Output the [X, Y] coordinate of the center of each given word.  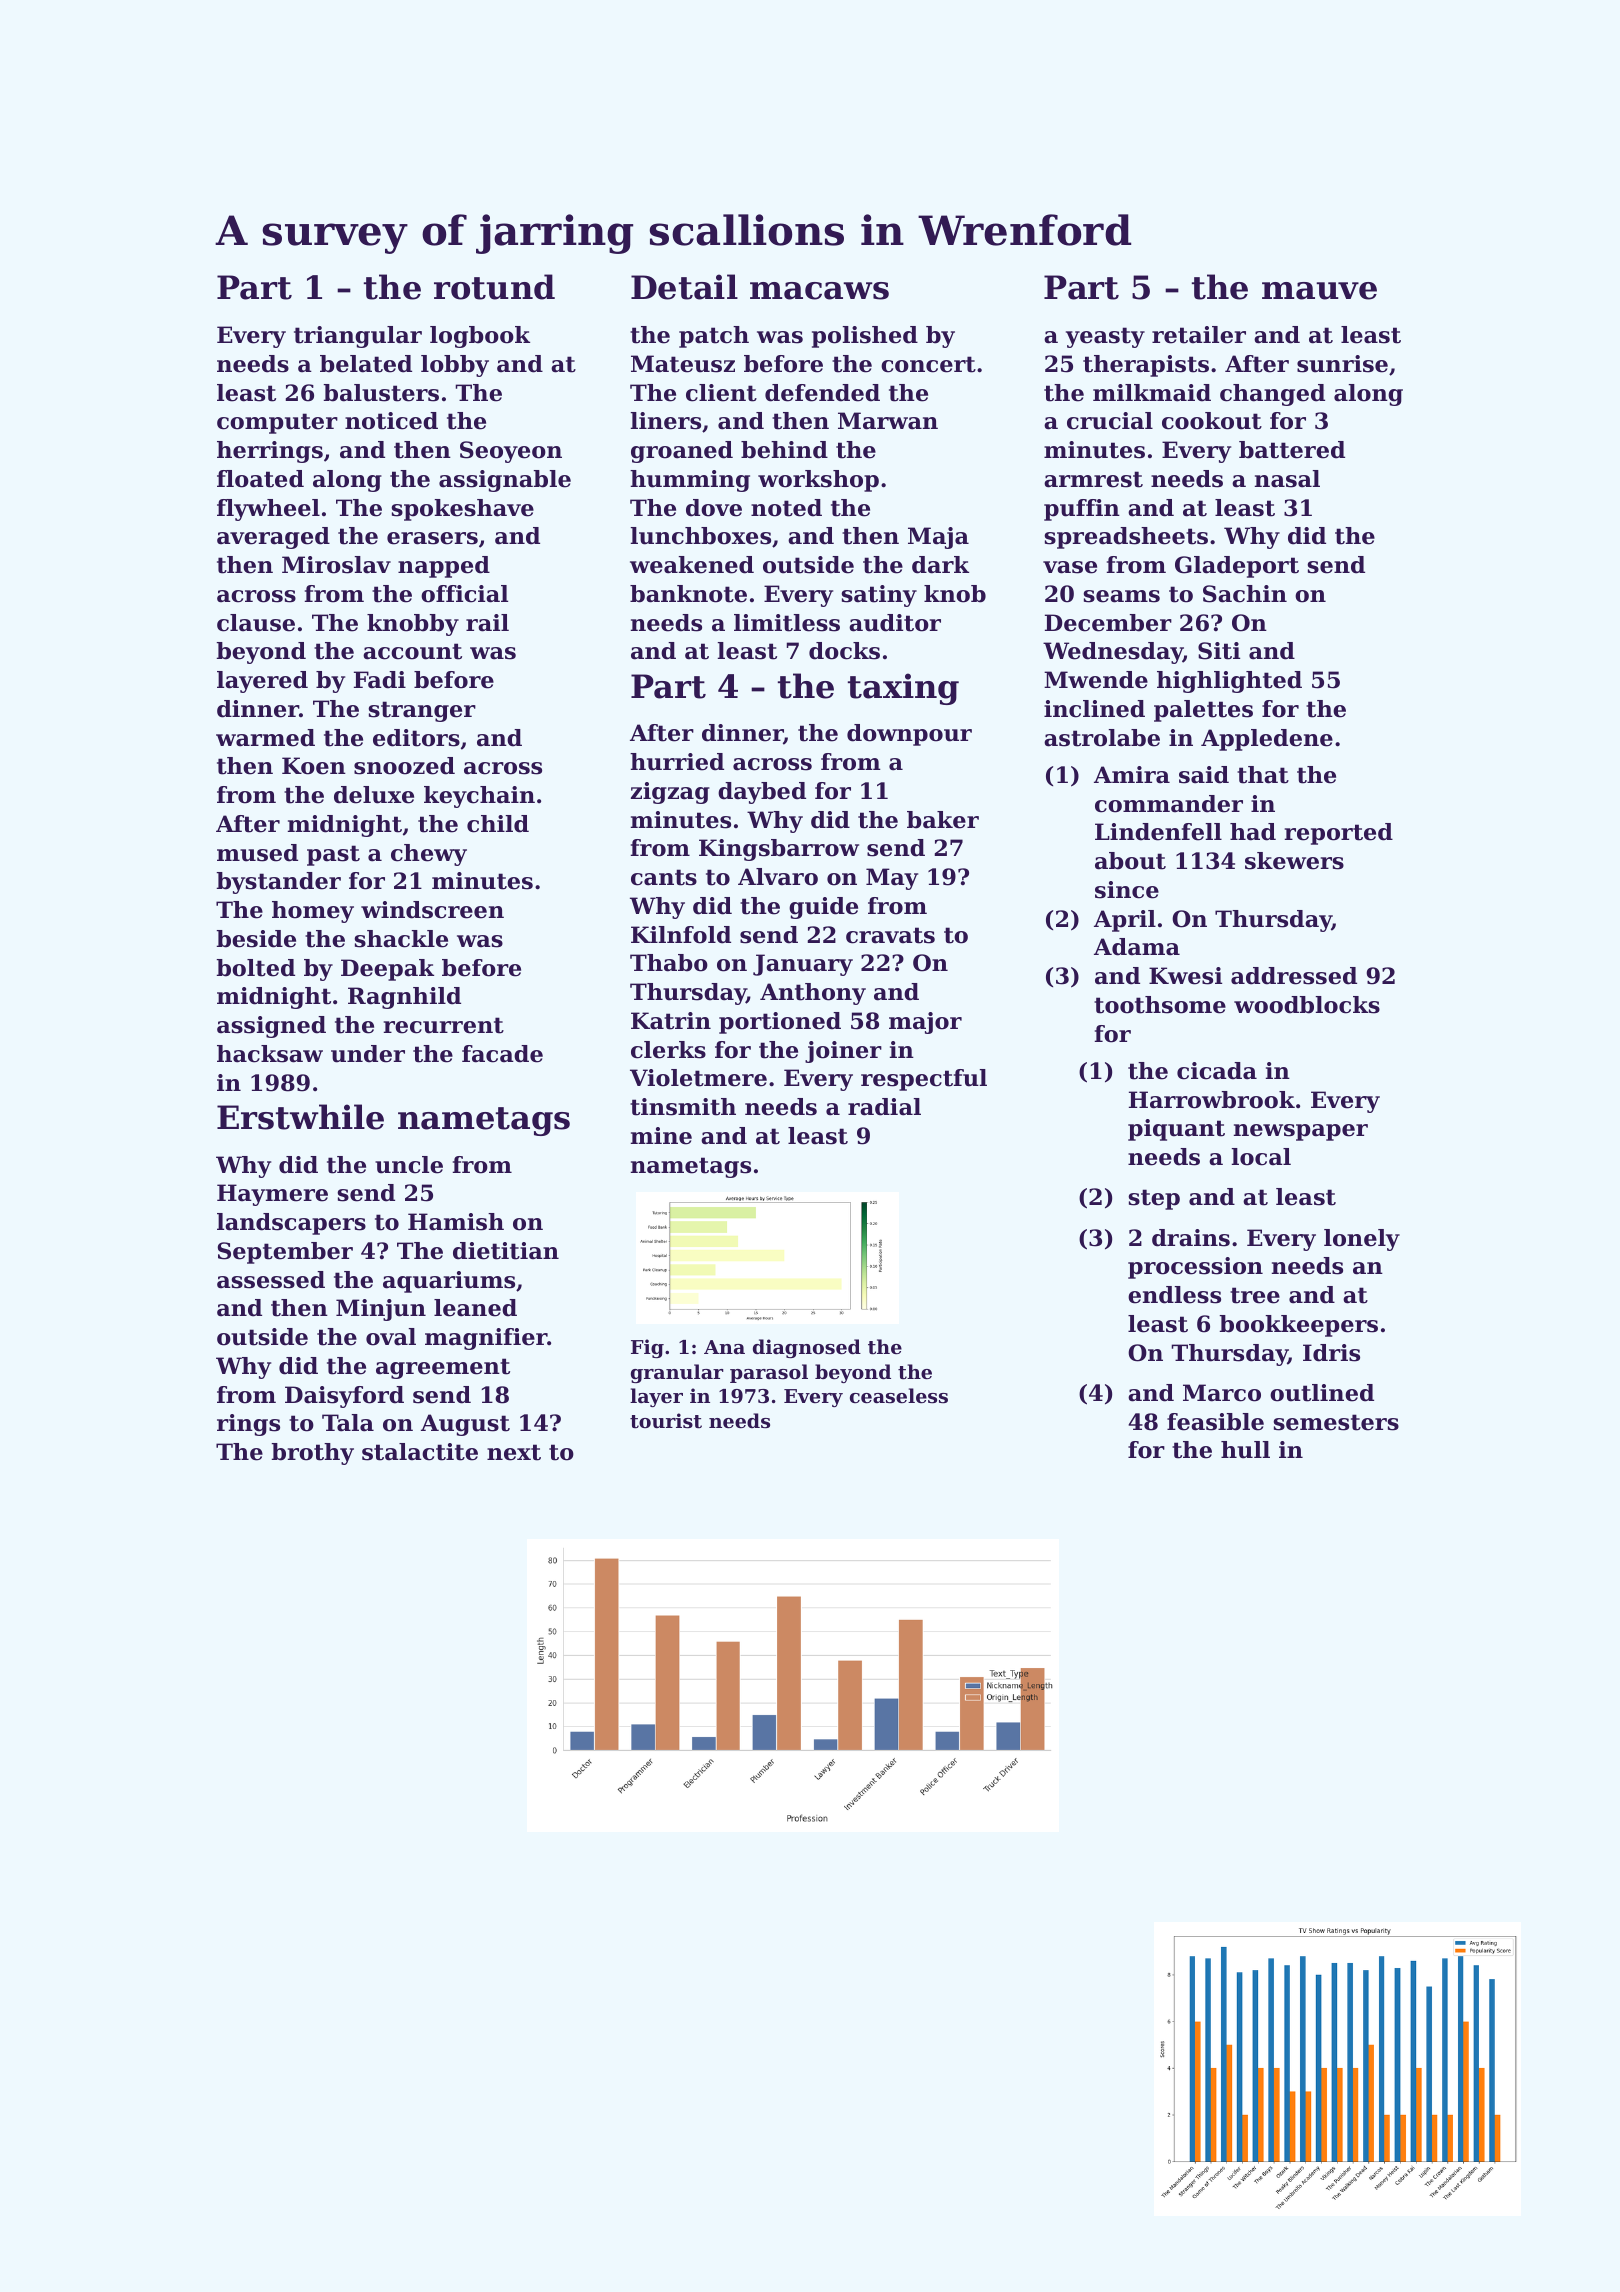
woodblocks [1307, 1005]
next [514, 1452]
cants [664, 877]
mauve [1319, 291]
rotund [494, 287]
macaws [819, 291]
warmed [265, 738]
